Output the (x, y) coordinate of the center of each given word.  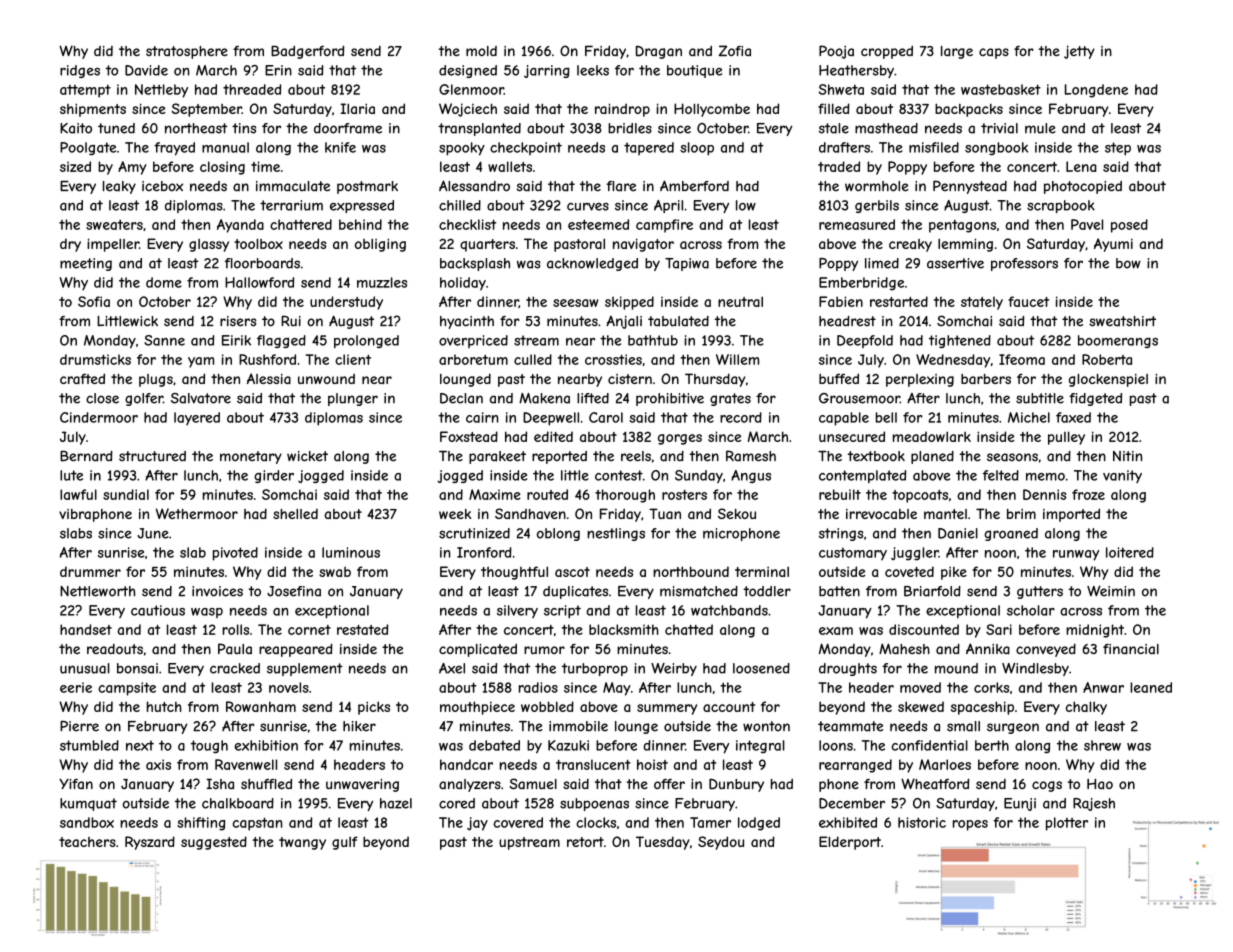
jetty (1079, 52)
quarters (487, 245)
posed (1129, 226)
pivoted (235, 554)
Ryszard (150, 843)
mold (481, 51)
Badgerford (307, 52)
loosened (761, 668)
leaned (1151, 687)
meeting (86, 264)
